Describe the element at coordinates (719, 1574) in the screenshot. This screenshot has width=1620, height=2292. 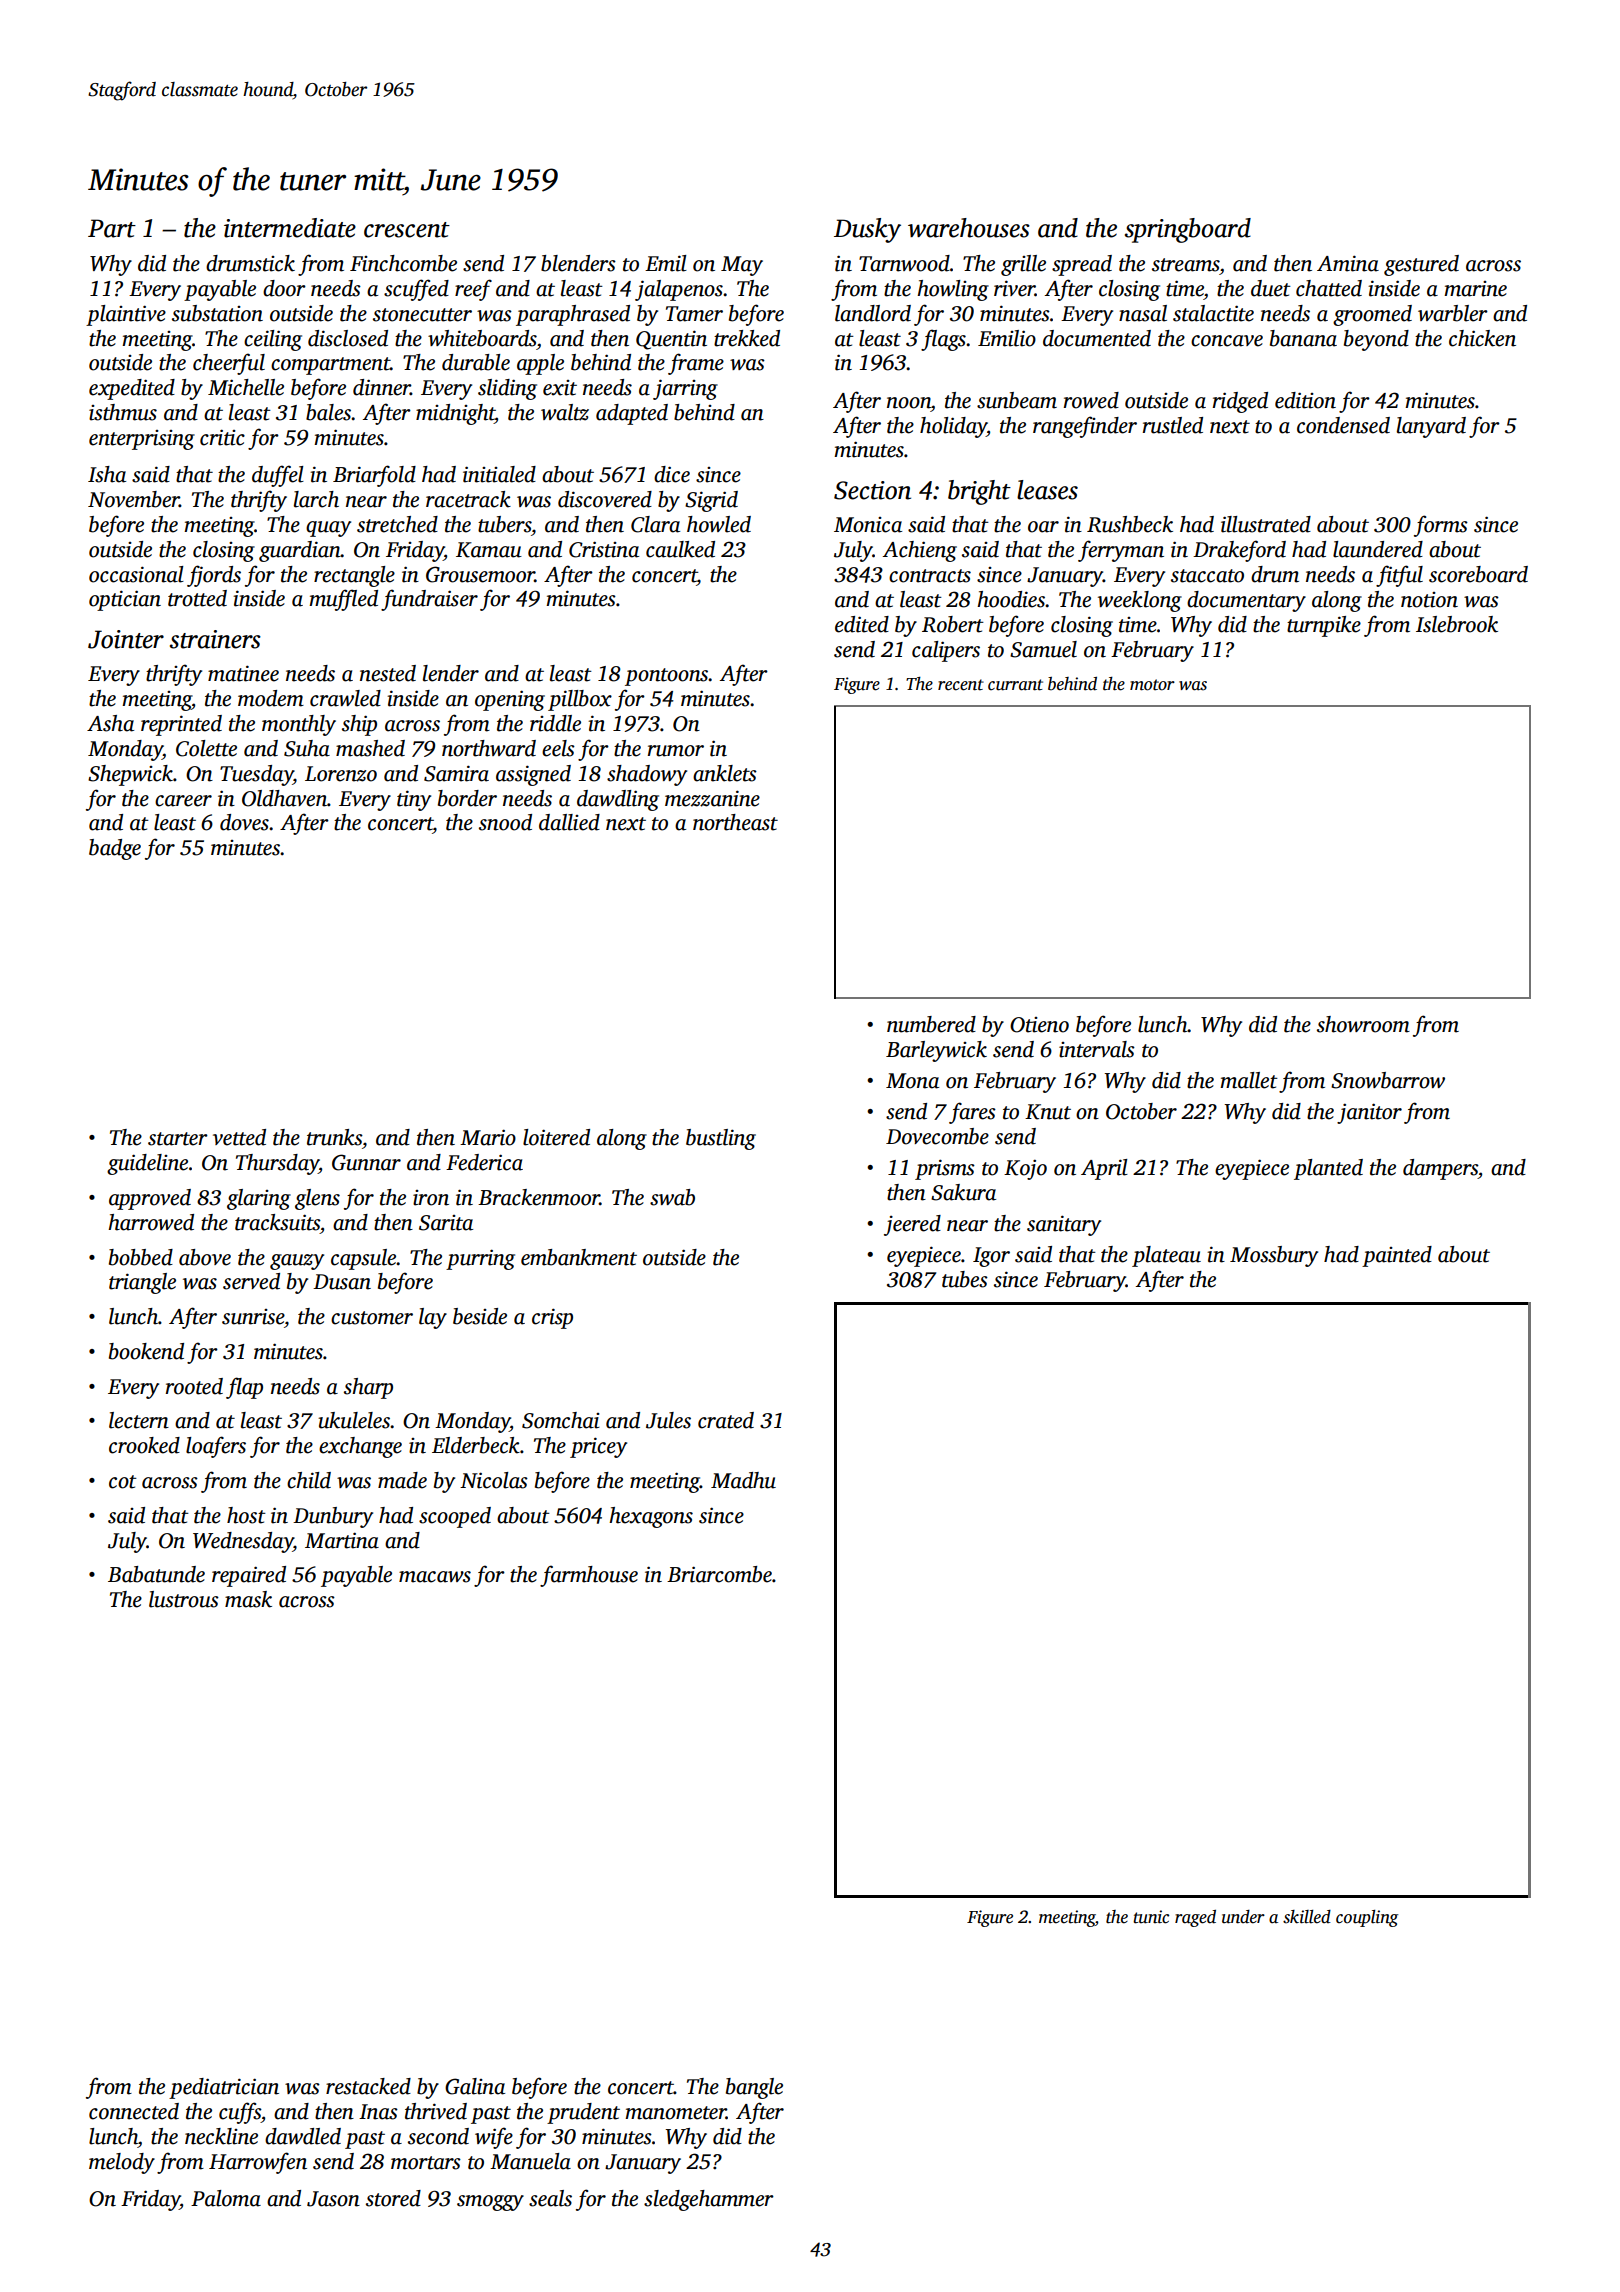
I see `Briarcombe` at that location.
